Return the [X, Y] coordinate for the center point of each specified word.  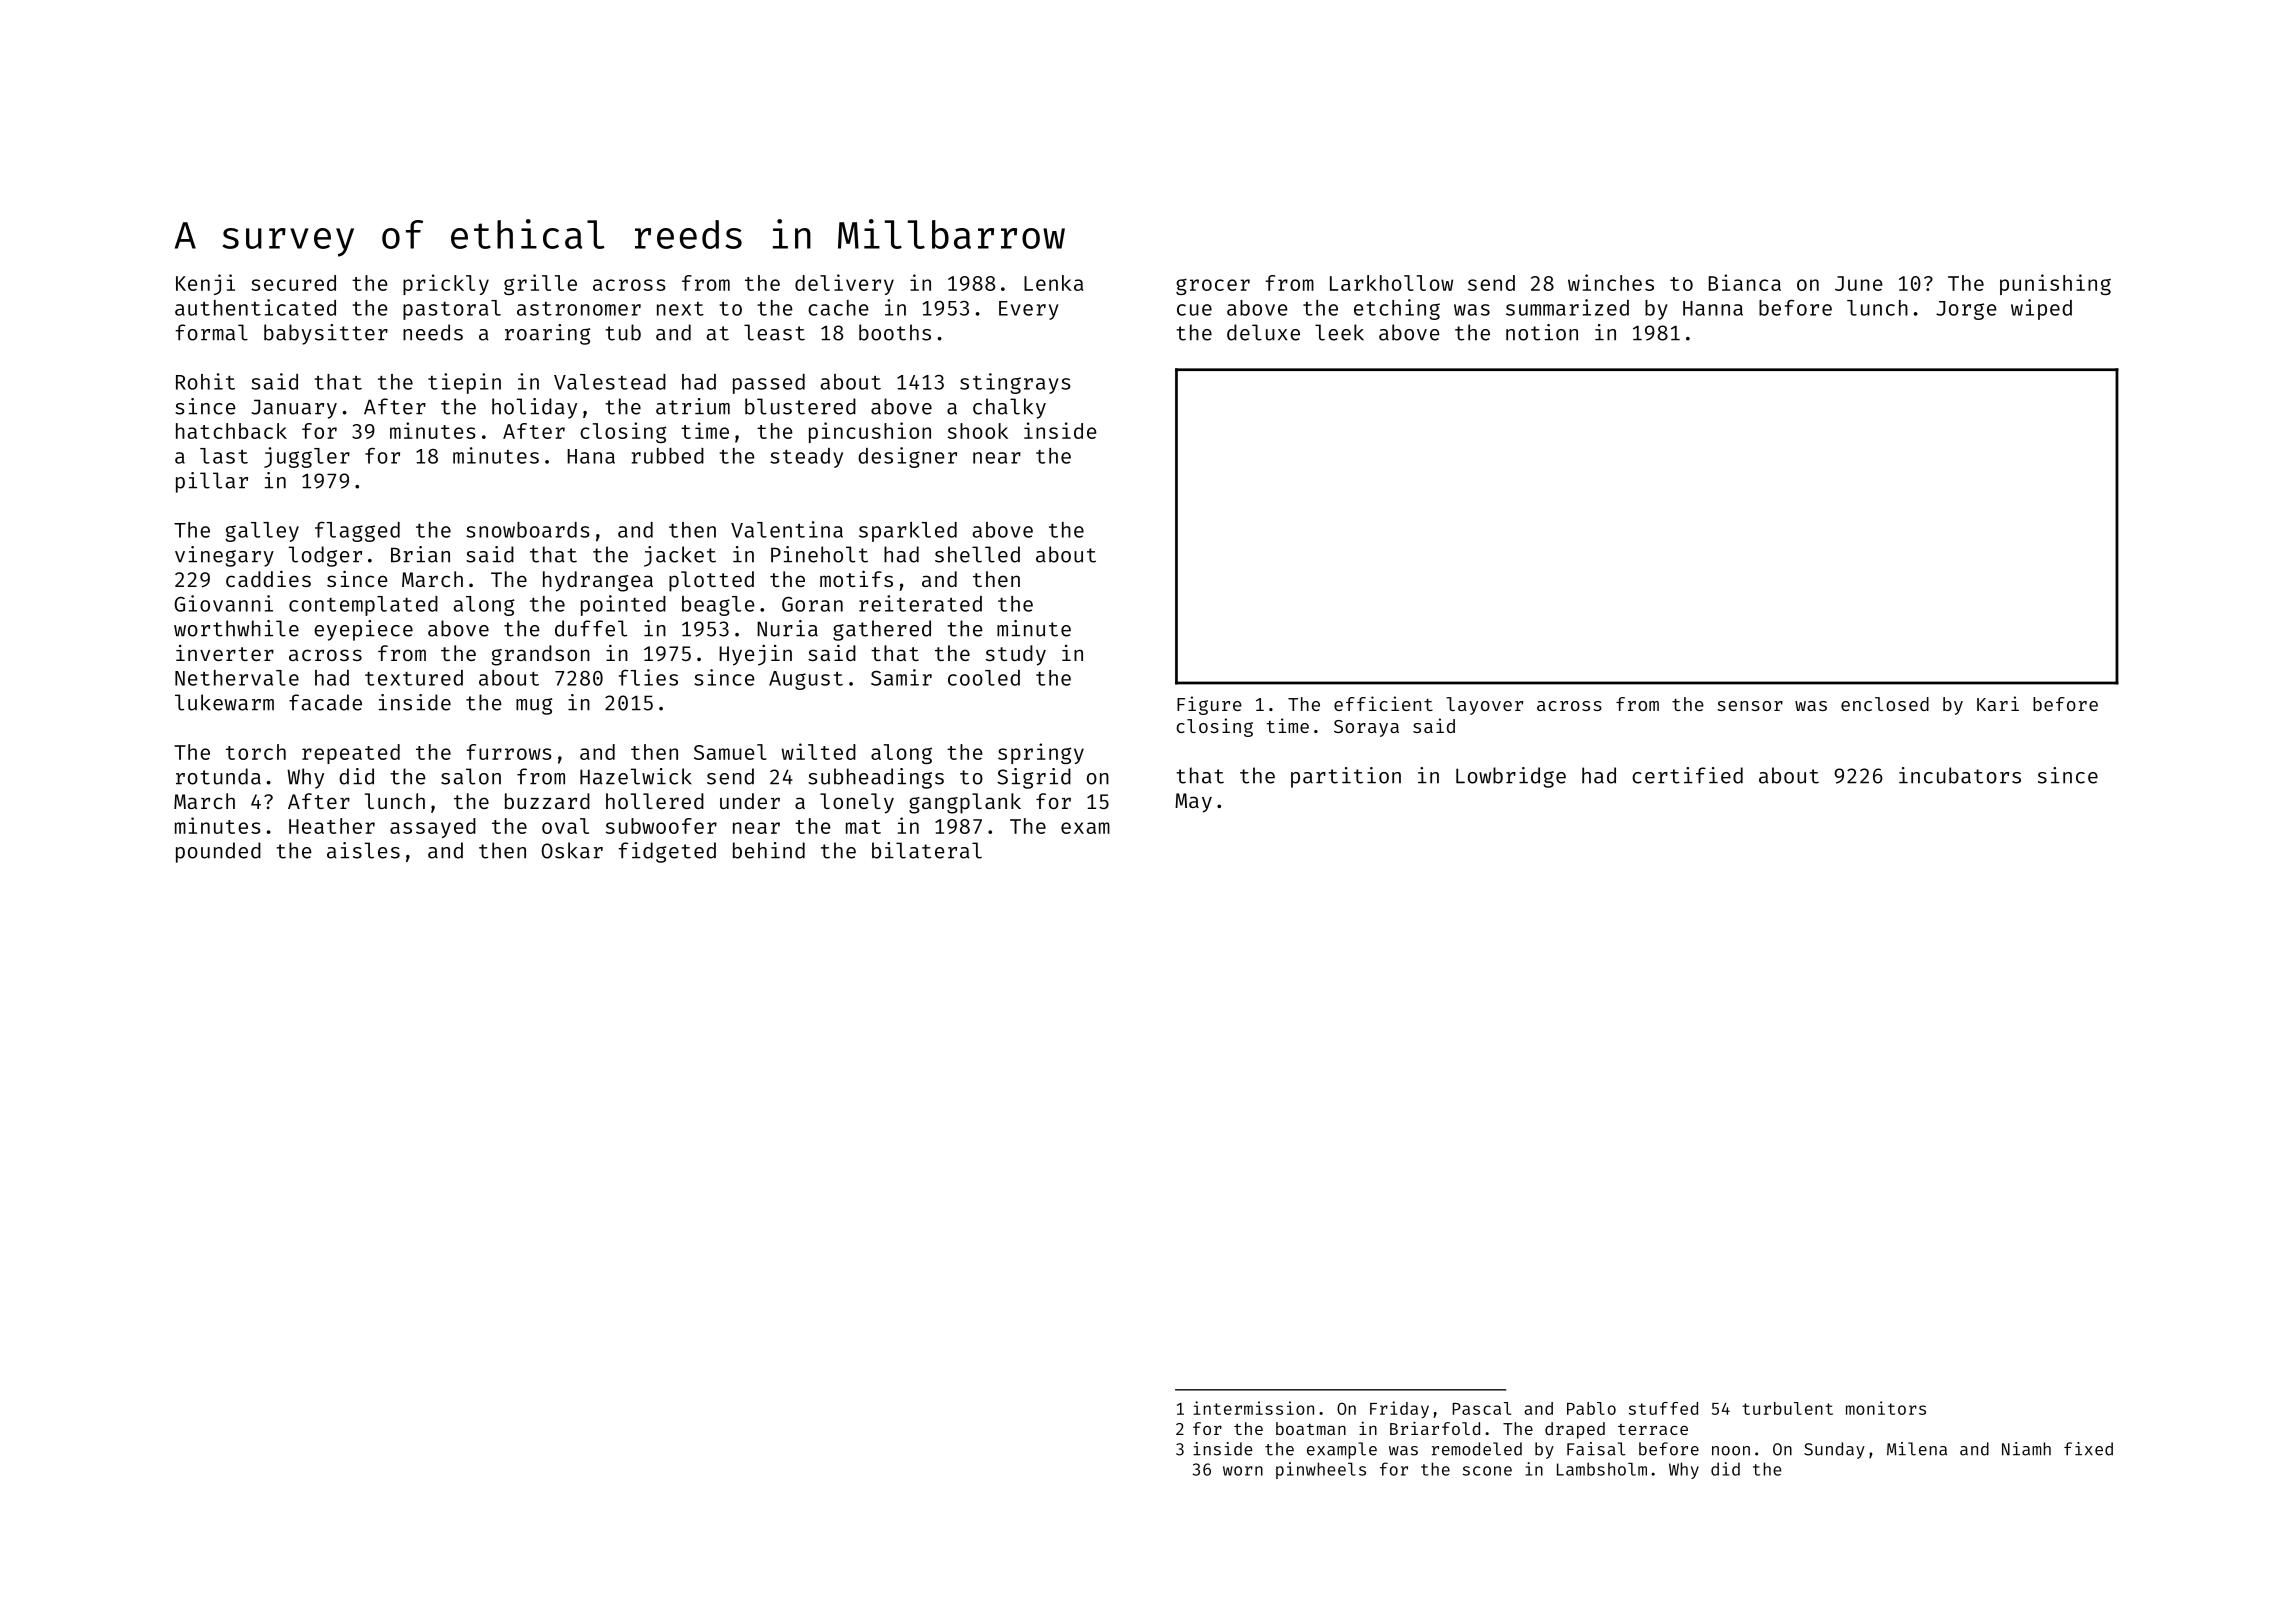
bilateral [927, 850]
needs [433, 332]
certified [1687, 775]
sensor [1750, 706]
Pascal [1481, 1408]
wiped [2041, 309]
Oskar [572, 850]
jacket [680, 556]
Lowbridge [1511, 777]
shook [978, 431]
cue [1194, 310]
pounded [218, 852]
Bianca [1745, 282]
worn [1243, 1471]
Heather [332, 826]
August [806, 680]
